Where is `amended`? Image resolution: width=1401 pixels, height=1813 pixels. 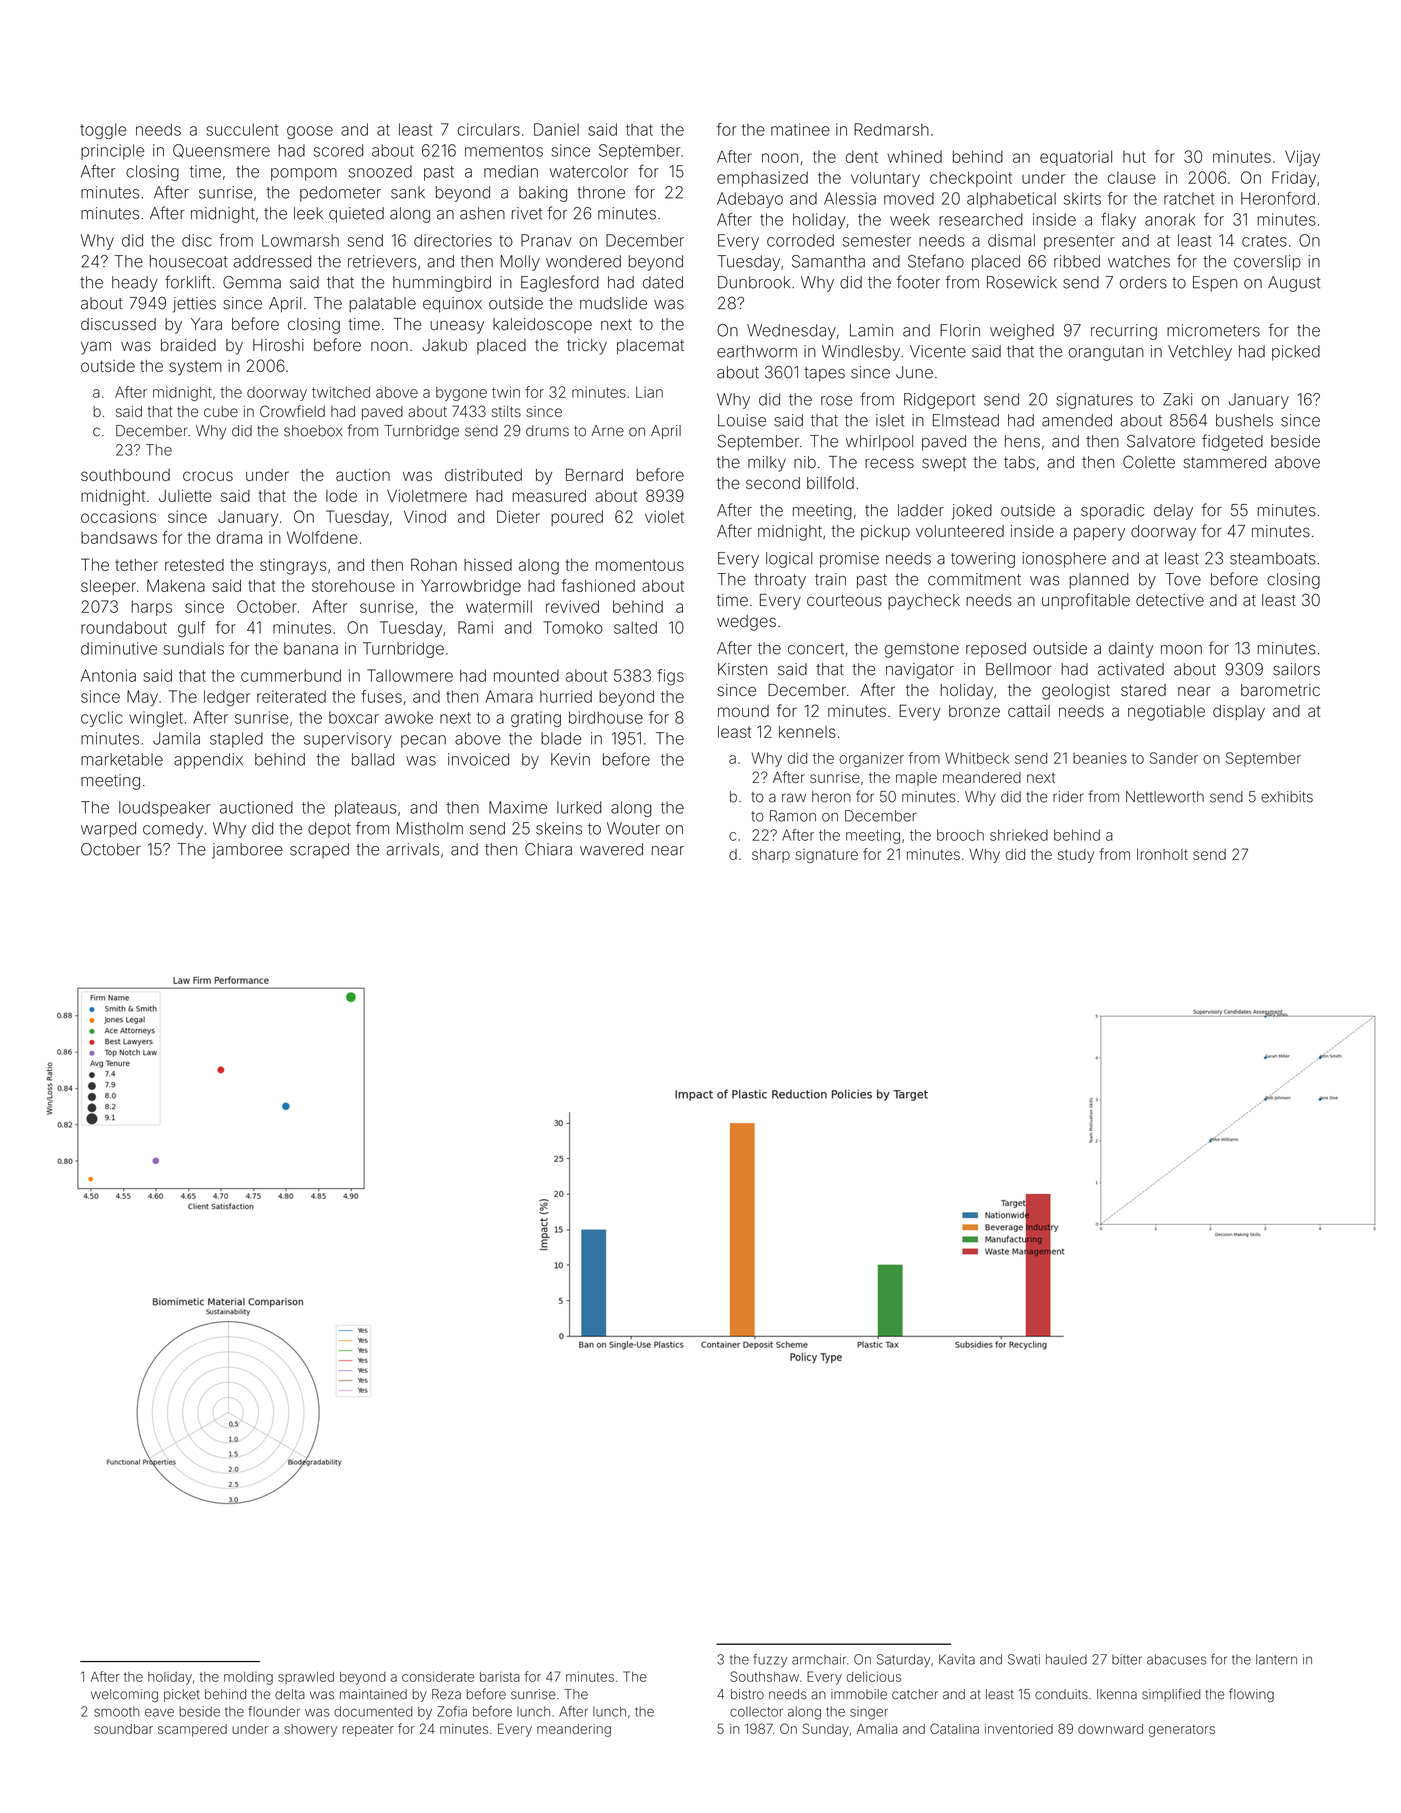 amended is located at coordinates (1077, 420).
